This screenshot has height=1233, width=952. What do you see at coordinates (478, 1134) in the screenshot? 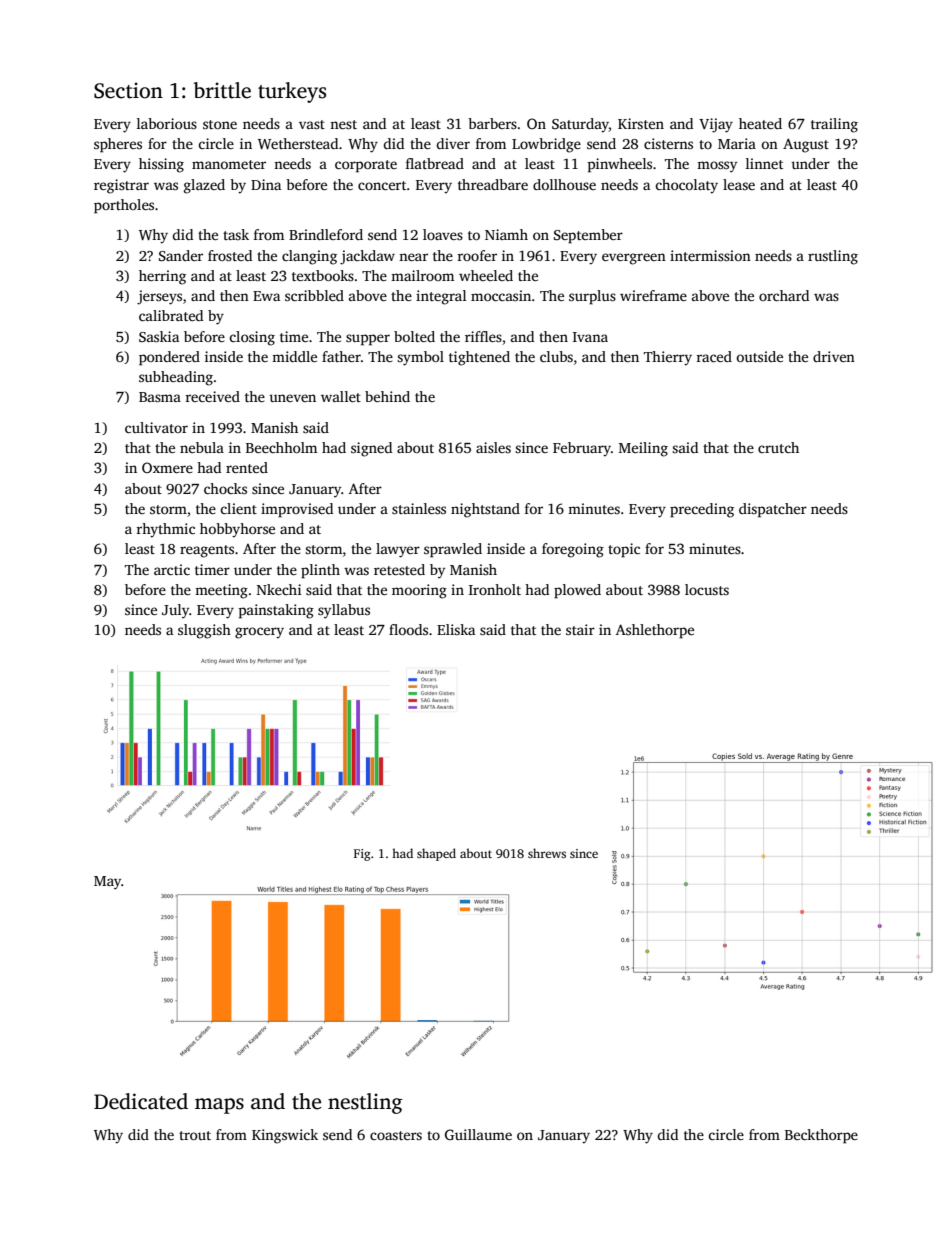
I see `Guillaume` at bounding box center [478, 1134].
